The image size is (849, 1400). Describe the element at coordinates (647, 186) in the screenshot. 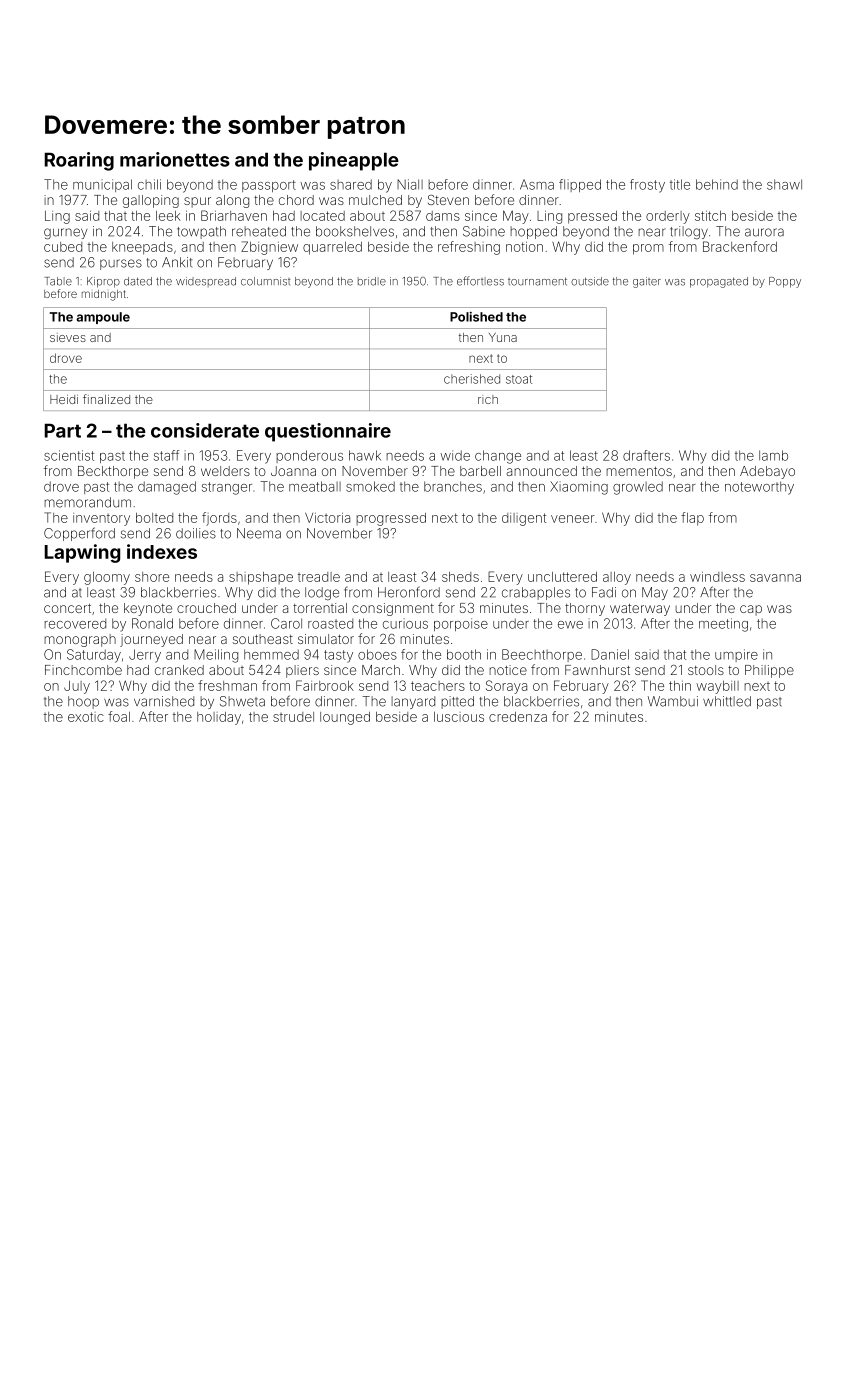

I see `frosty` at that location.
